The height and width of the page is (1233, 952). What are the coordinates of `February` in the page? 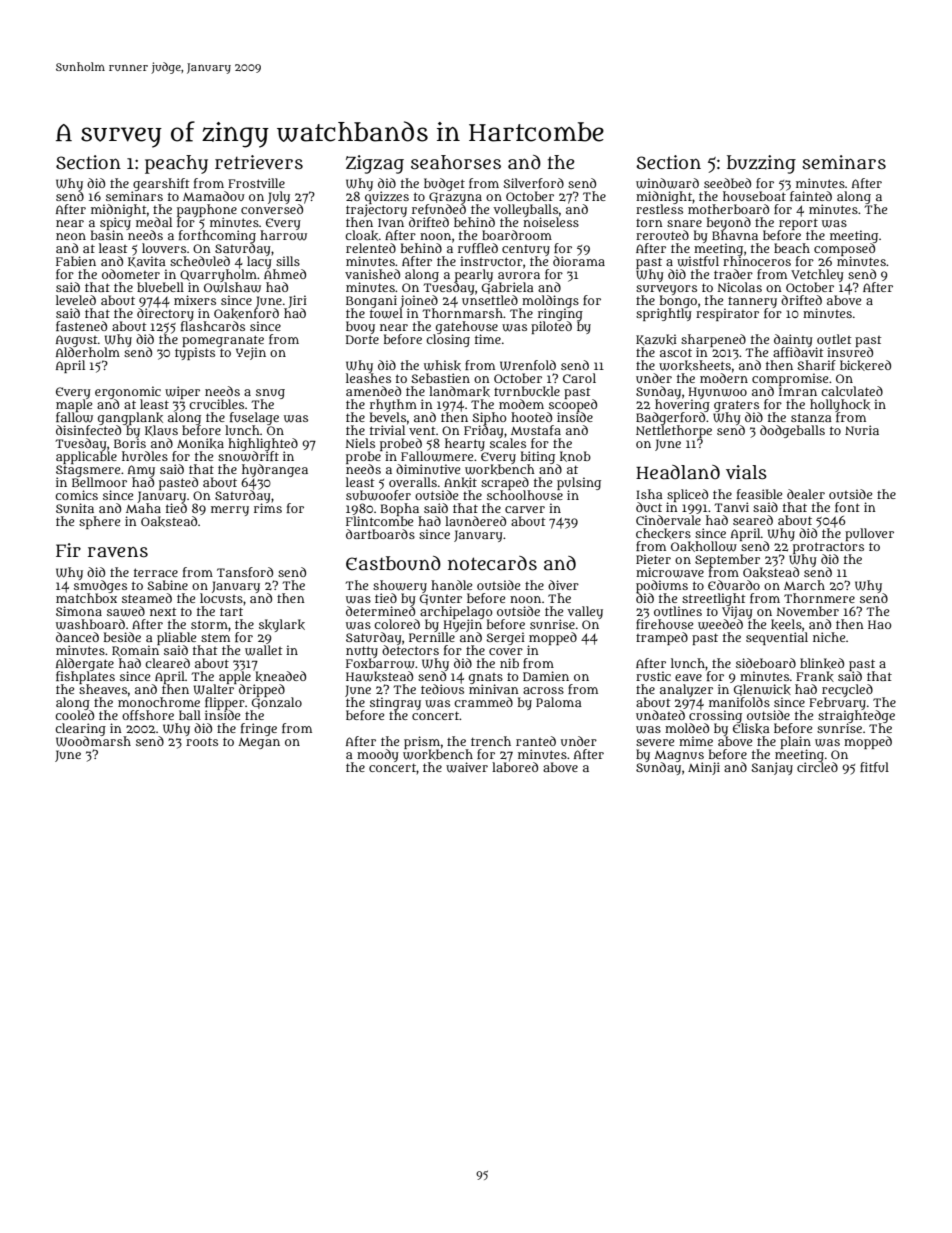 It's located at (837, 703).
